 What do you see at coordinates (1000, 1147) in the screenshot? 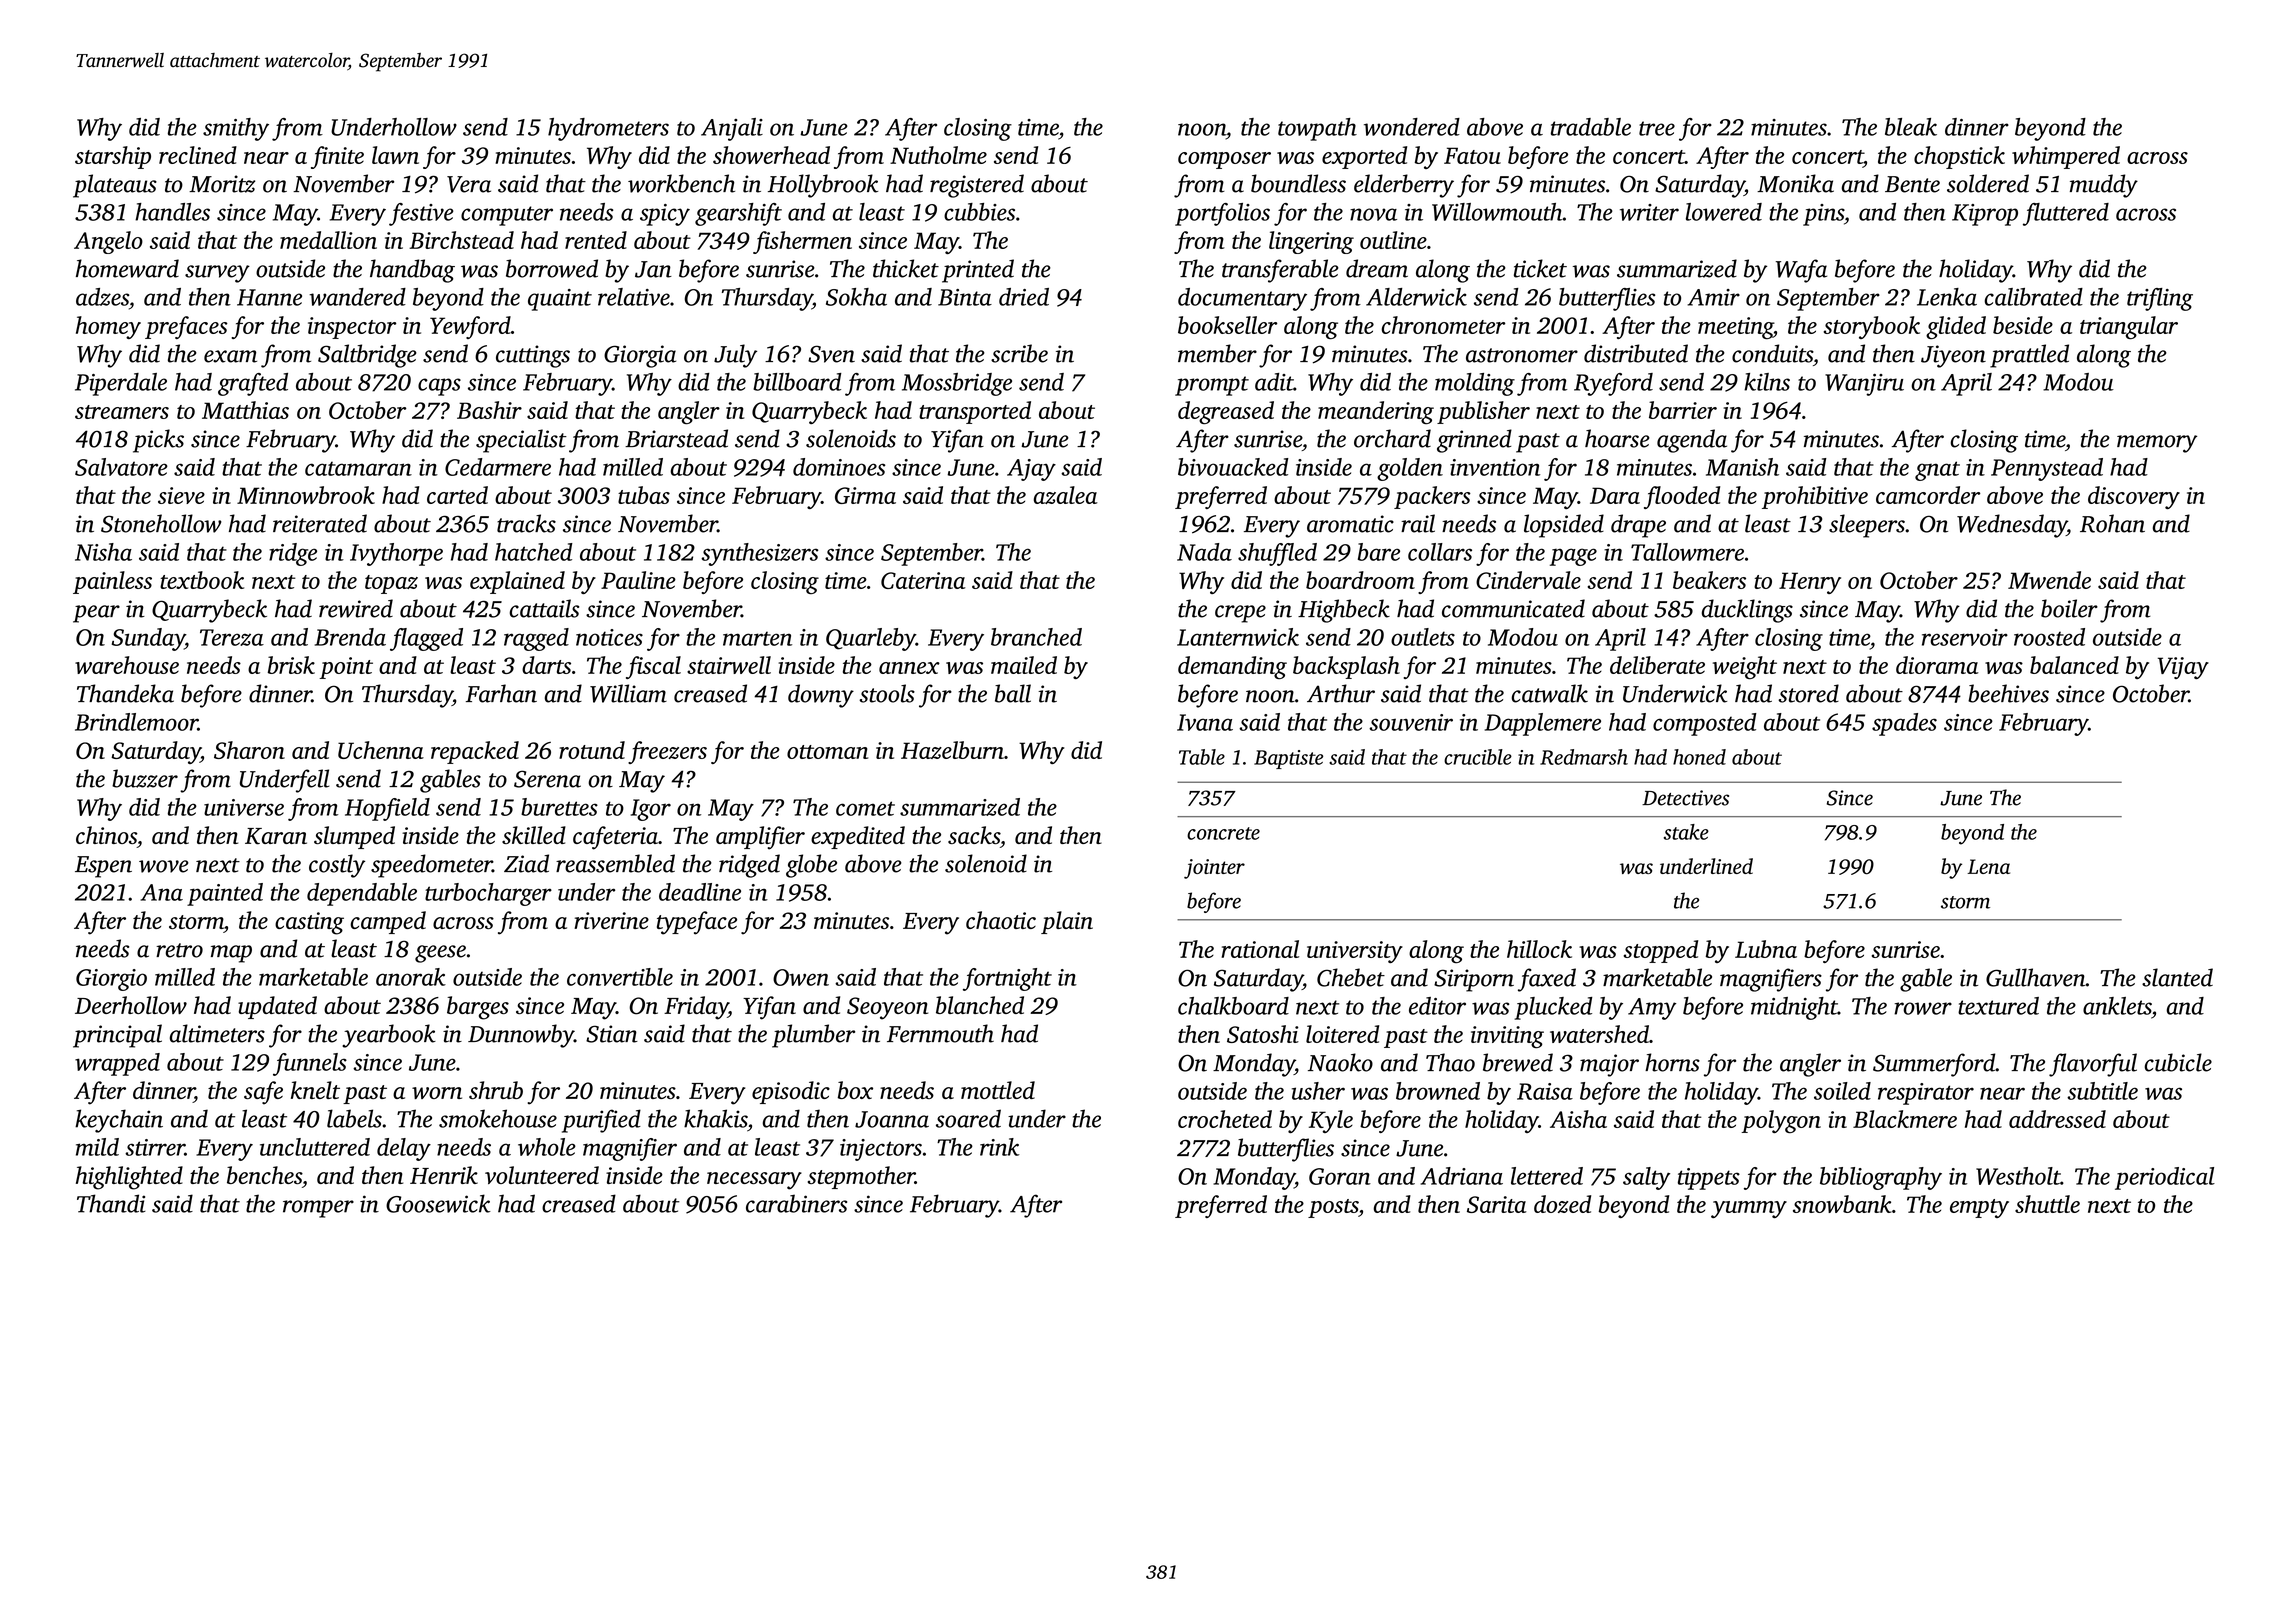
I see `rink` at bounding box center [1000, 1147].
